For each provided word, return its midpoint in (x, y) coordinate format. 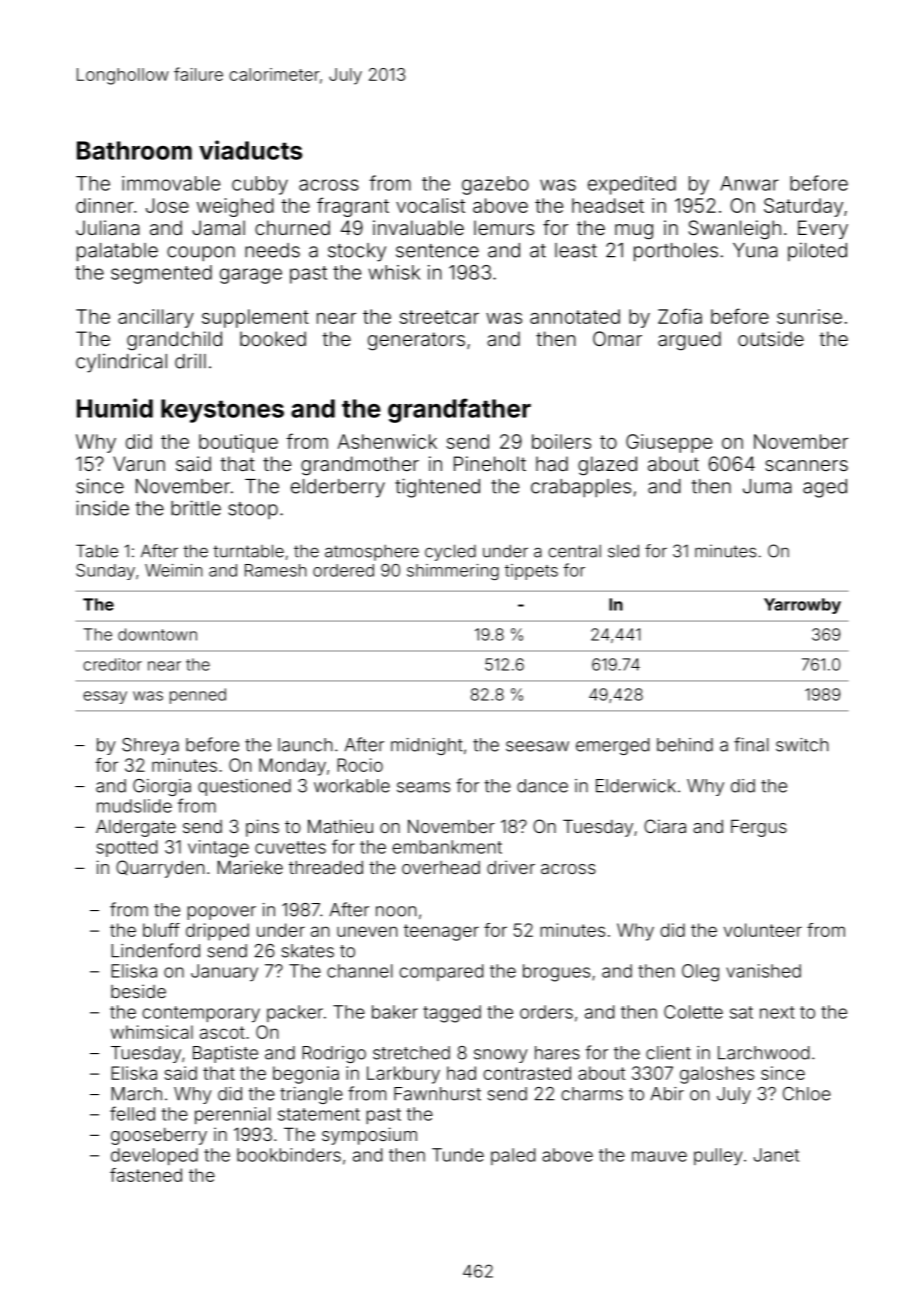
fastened (146, 1175)
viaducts (250, 150)
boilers (561, 441)
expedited (632, 185)
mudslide (134, 806)
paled (513, 1156)
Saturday (803, 207)
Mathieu (340, 826)
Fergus (759, 828)
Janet (776, 1155)
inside (102, 508)
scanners (806, 465)
